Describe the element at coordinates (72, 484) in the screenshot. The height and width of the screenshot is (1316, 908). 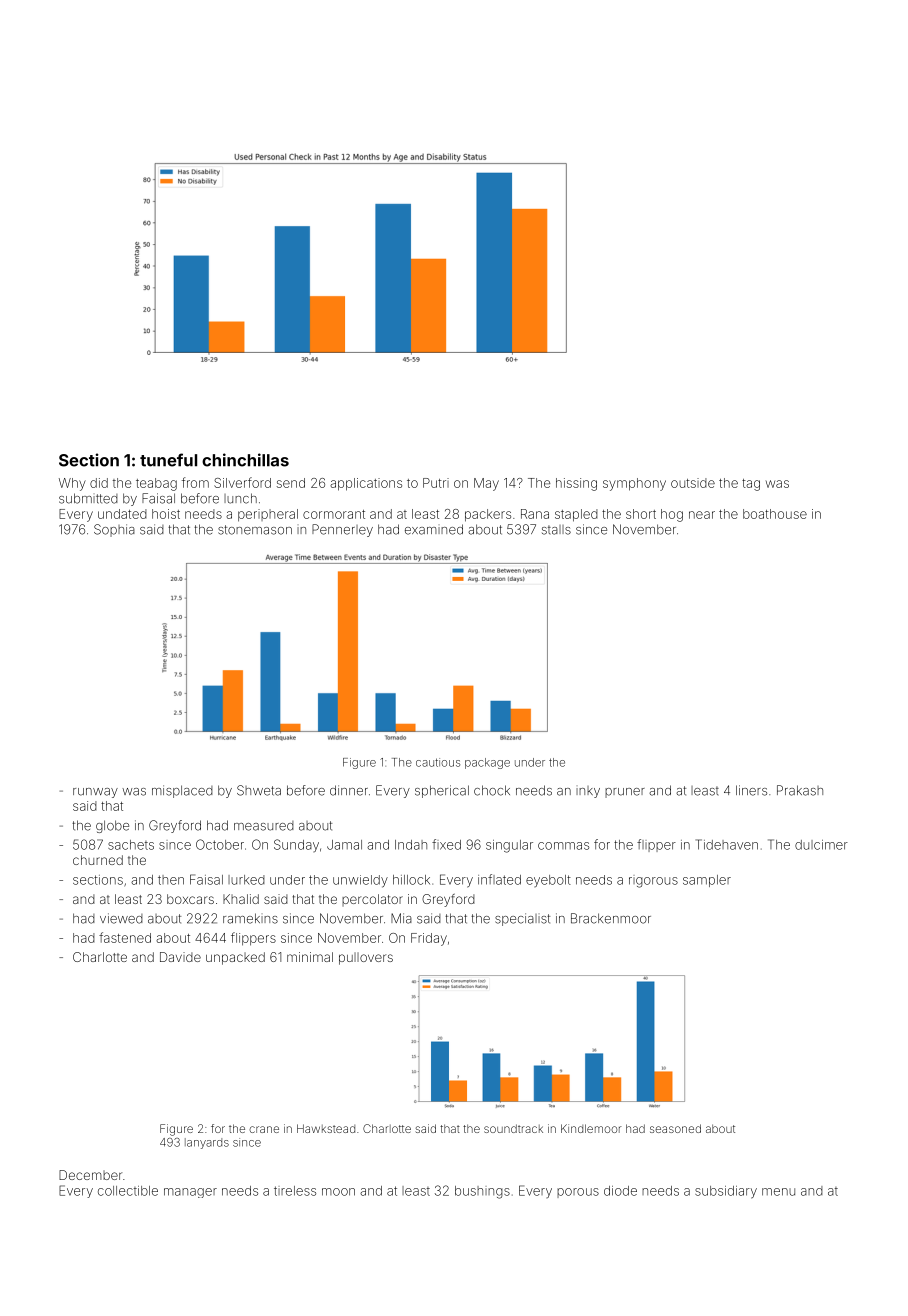
I see `Why` at that location.
